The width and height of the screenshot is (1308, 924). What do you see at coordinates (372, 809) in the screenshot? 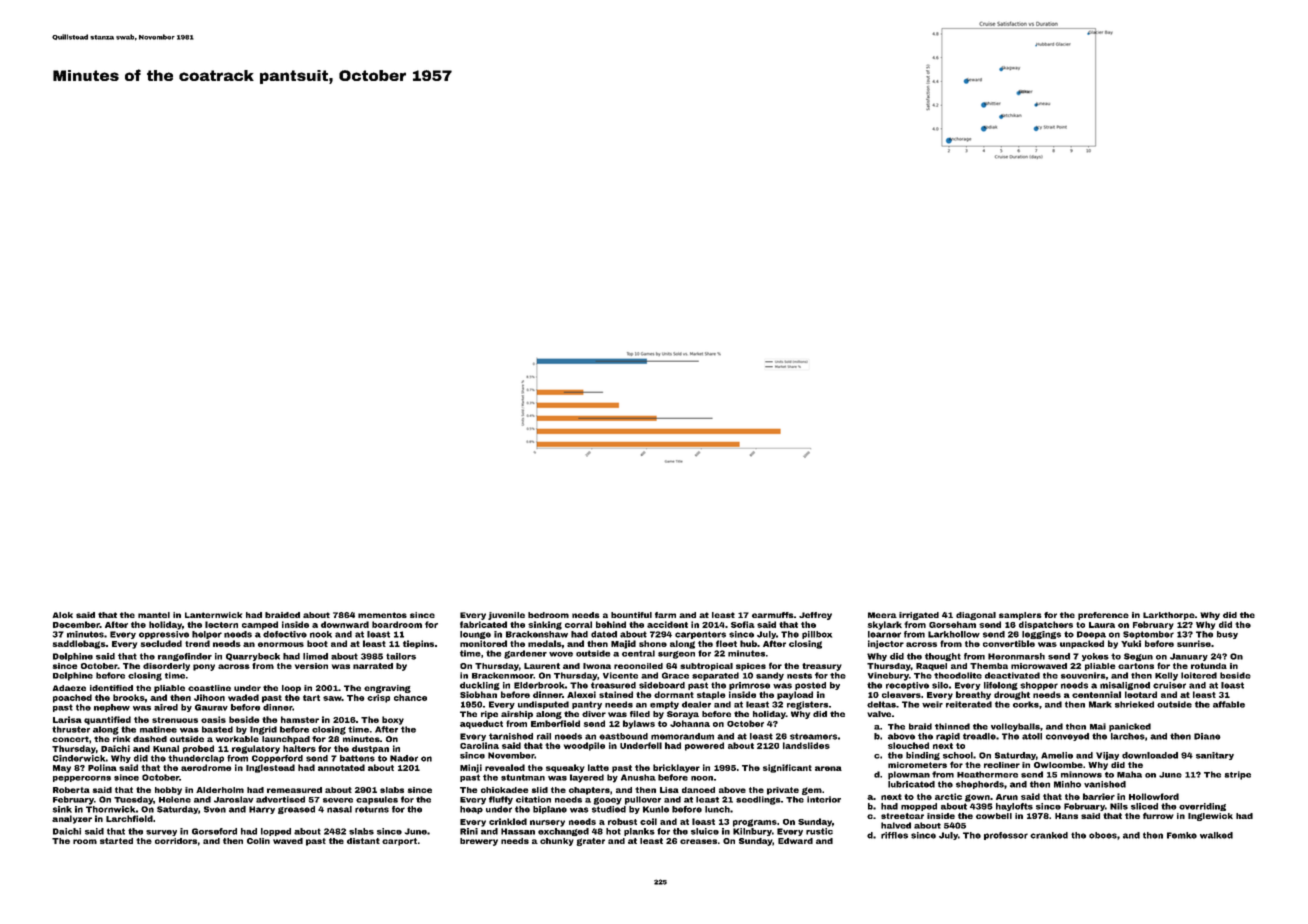
I see `returns` at bounding box center [372, 809].
